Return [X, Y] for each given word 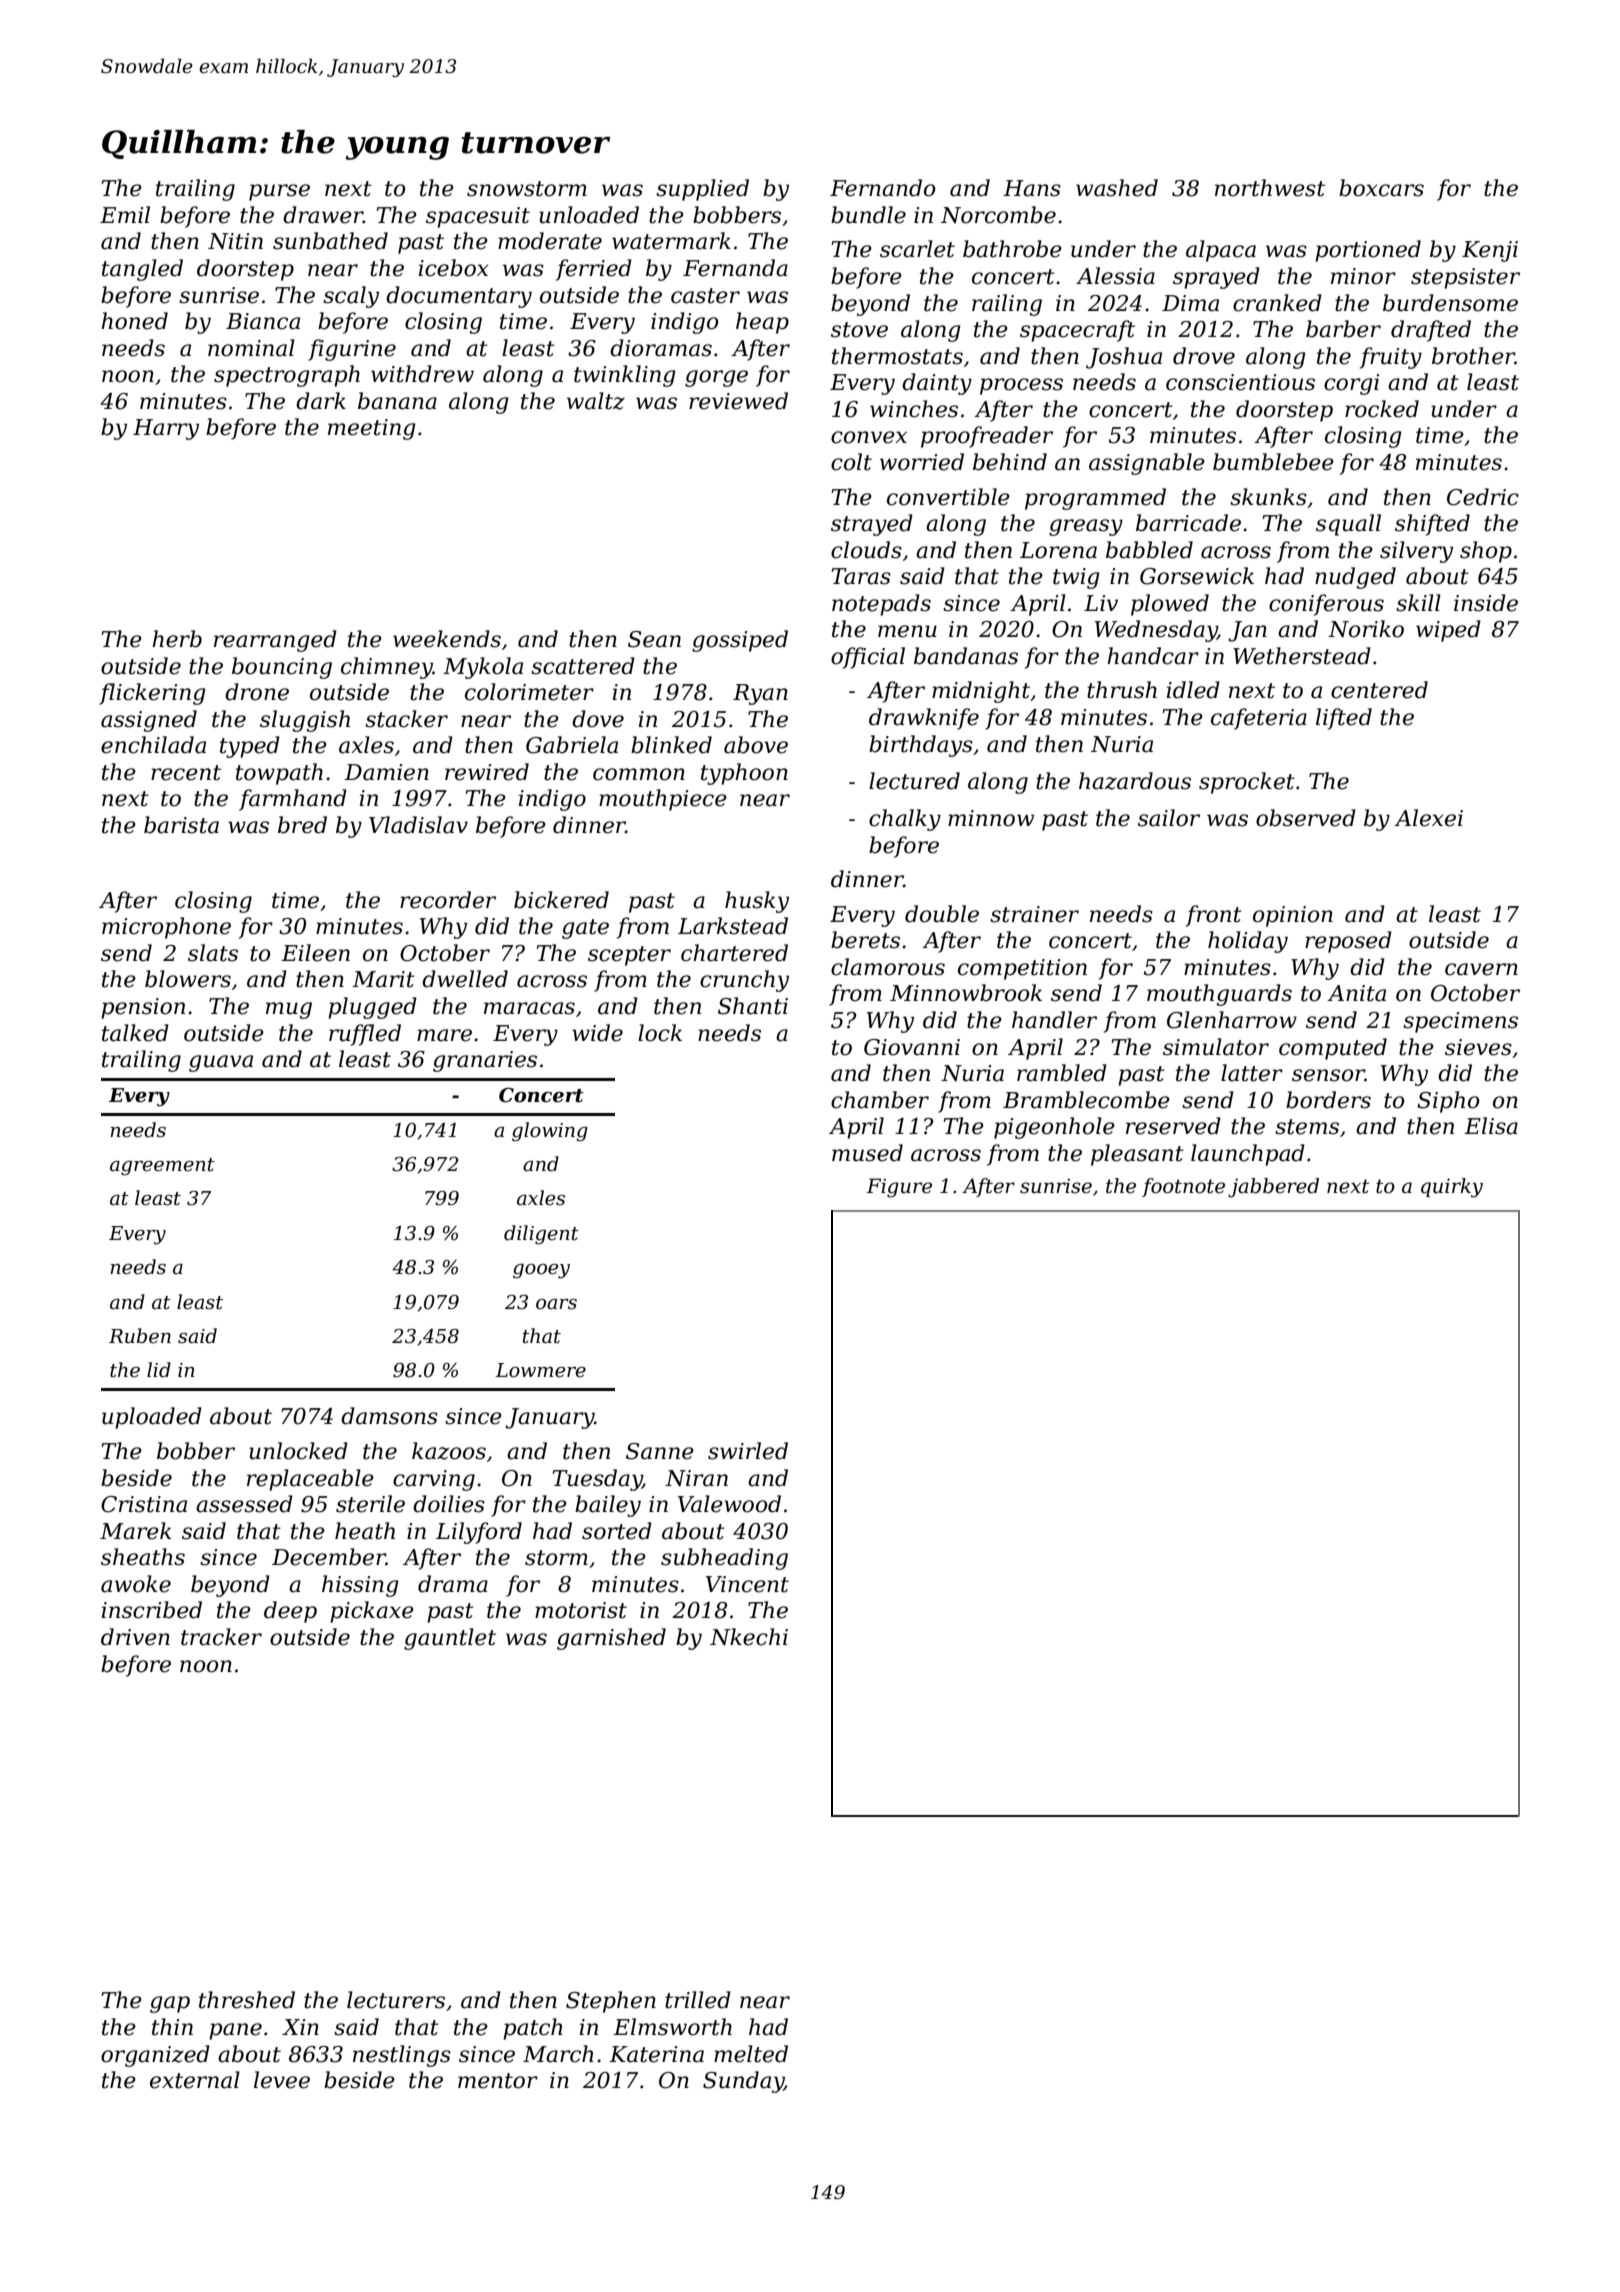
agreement [162, 1167]
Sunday [743, 2082]
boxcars [1381, 188]
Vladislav [418, 825]
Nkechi [749, 1637]
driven [135, 1637]
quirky [1452, 1188]
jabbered [1273, 1188]
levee [282, 2080]
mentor [498, 2081]
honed [134, 321]
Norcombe [998, 215]
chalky [905, 820]
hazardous [1135, 781]
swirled [748, 1451]
